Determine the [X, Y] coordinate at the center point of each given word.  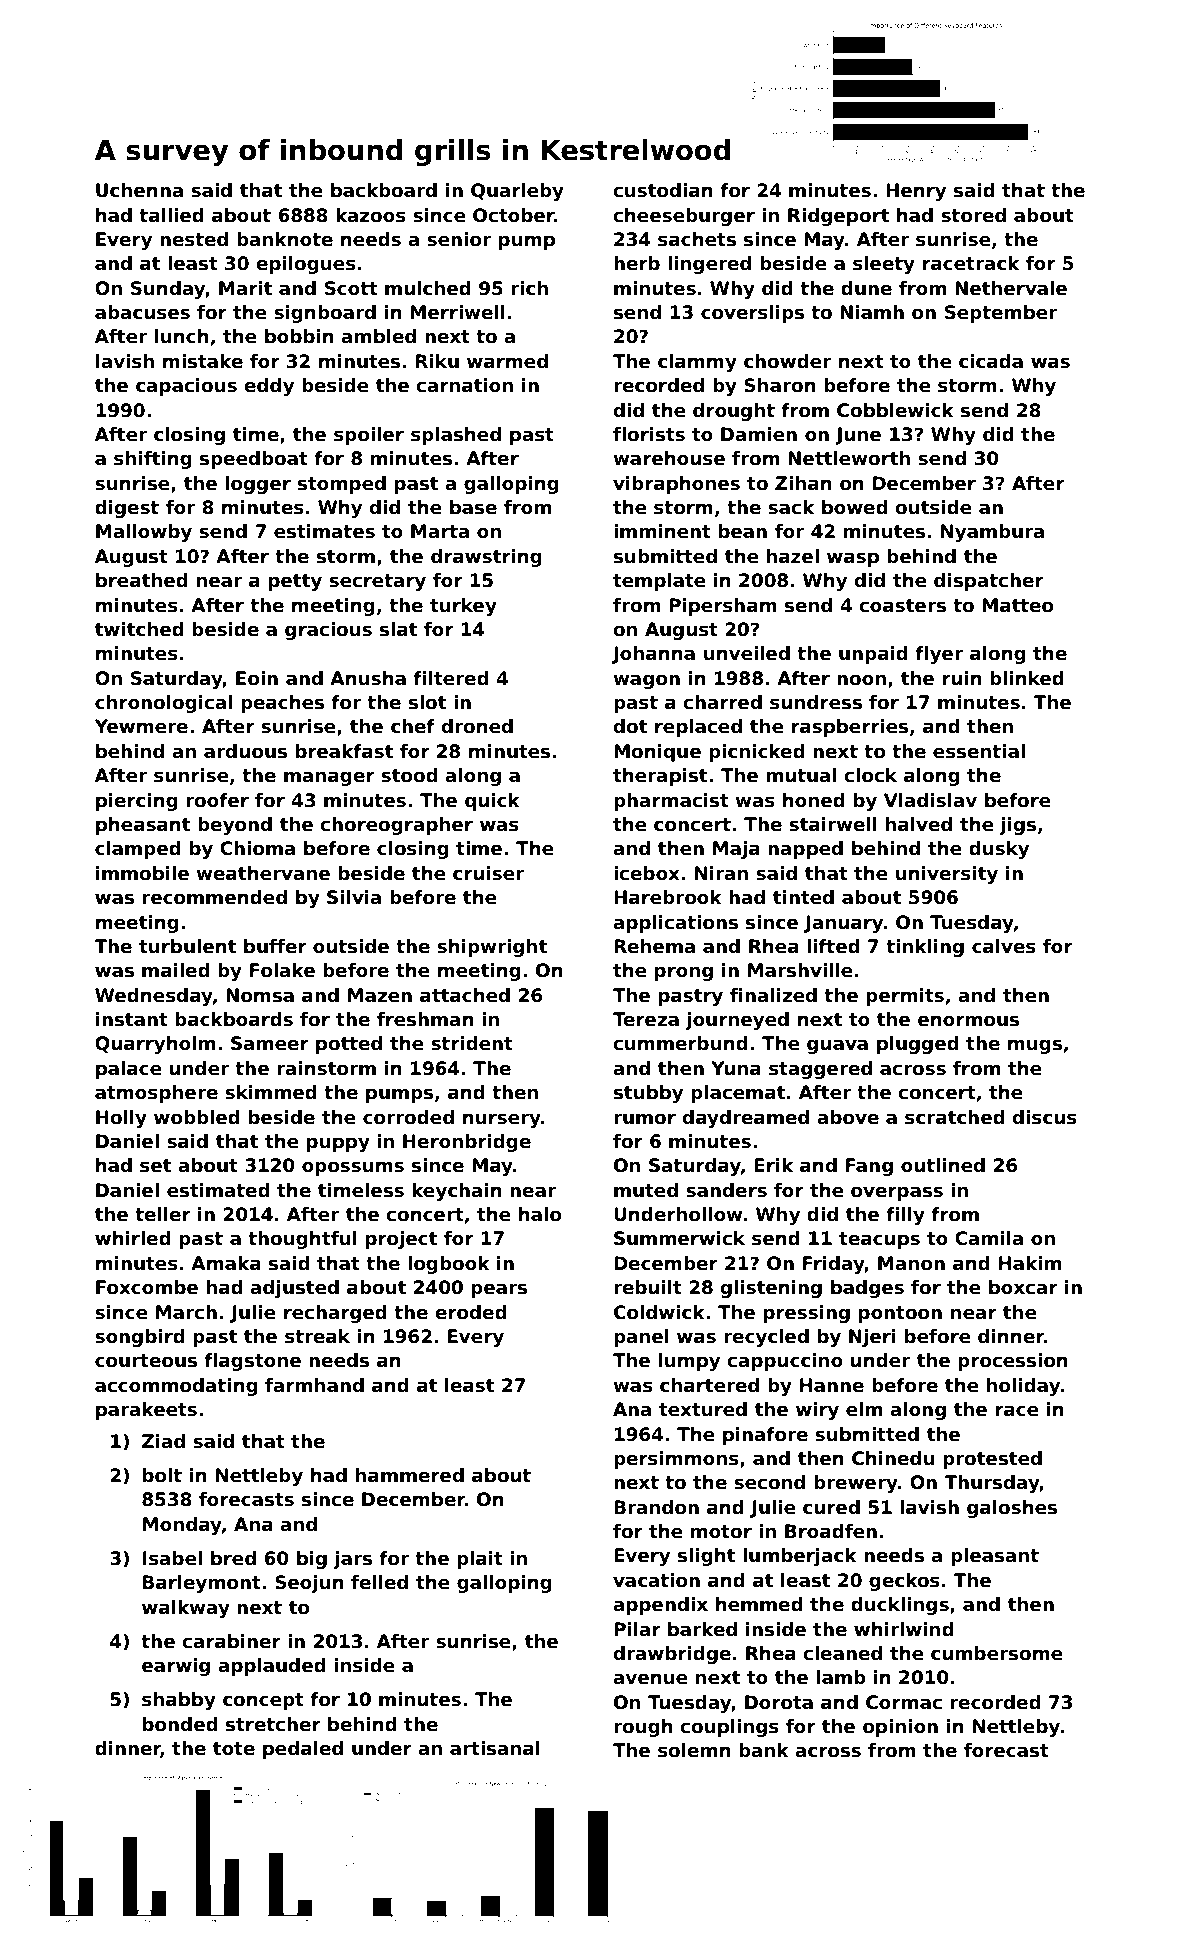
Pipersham [723, 607]
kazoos [371, 215]
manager [329, 778]
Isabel [172, 1558]
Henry [916, 192]
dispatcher [989, 582]
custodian [663, 190]
